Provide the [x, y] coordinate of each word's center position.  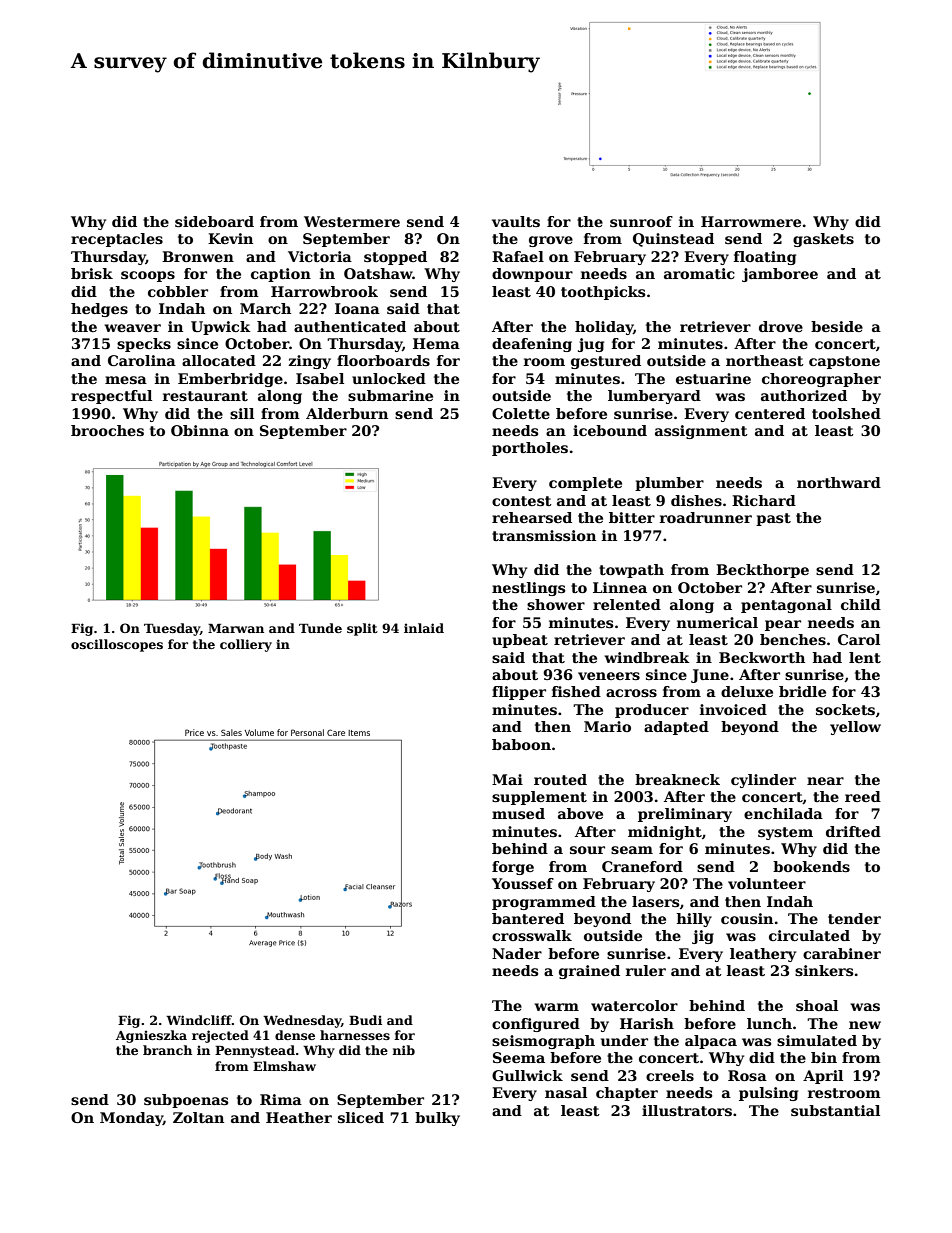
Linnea [620, 587]
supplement [539, 798]
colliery [246, 645]
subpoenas [186, 1101]
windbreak [647, 657]
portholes [530, 449]
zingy [309, 362]
